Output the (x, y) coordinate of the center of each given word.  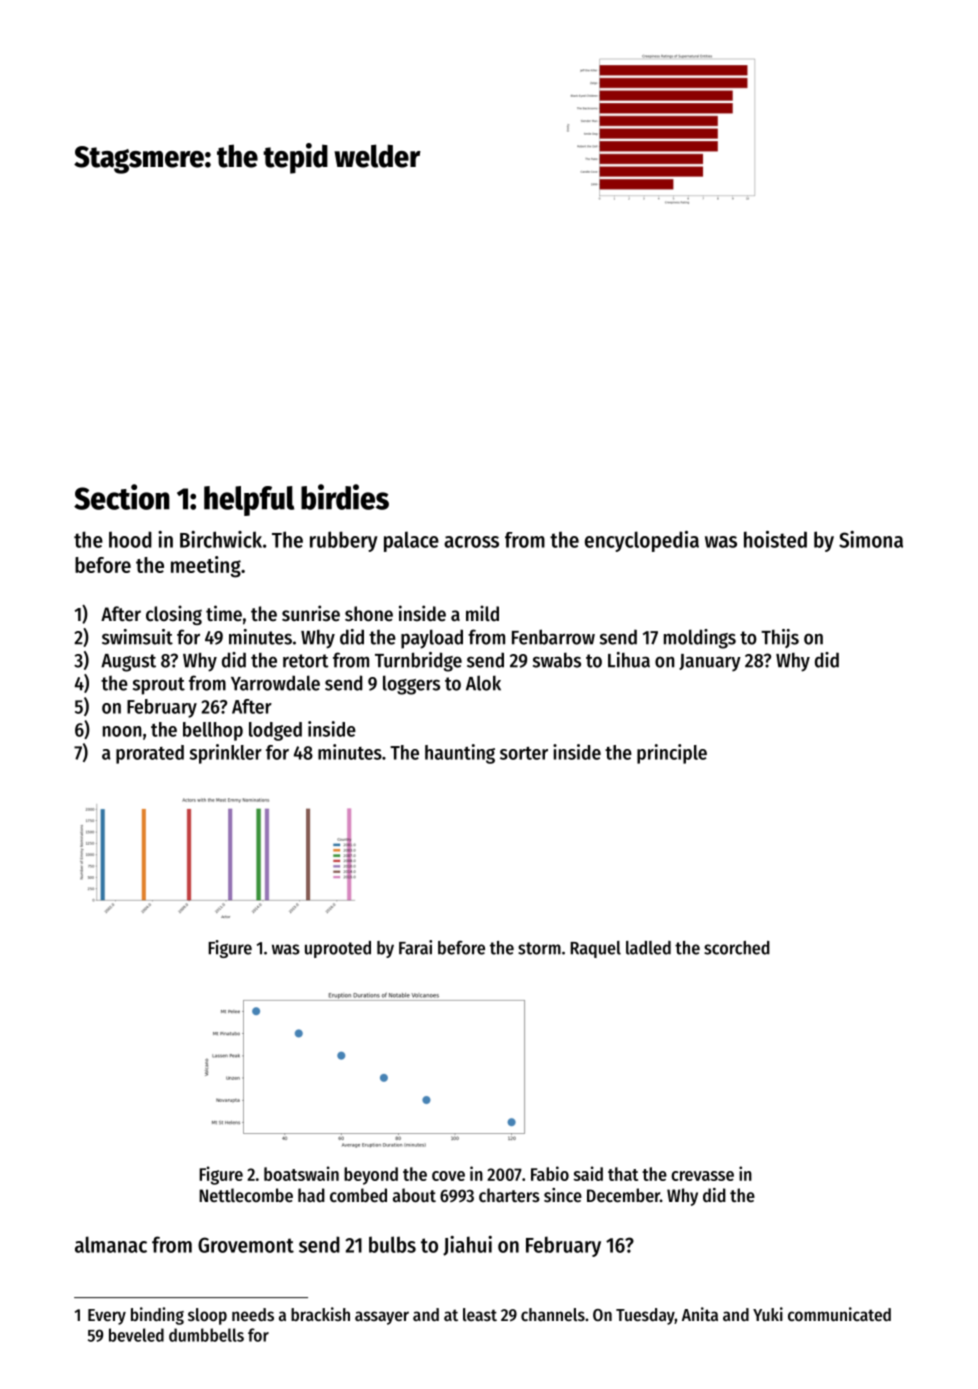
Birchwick (221, 539)
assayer (382, 1318)
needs (253, 1314)
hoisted (775, 539)
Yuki (768, 1314)
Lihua (629, 660)
